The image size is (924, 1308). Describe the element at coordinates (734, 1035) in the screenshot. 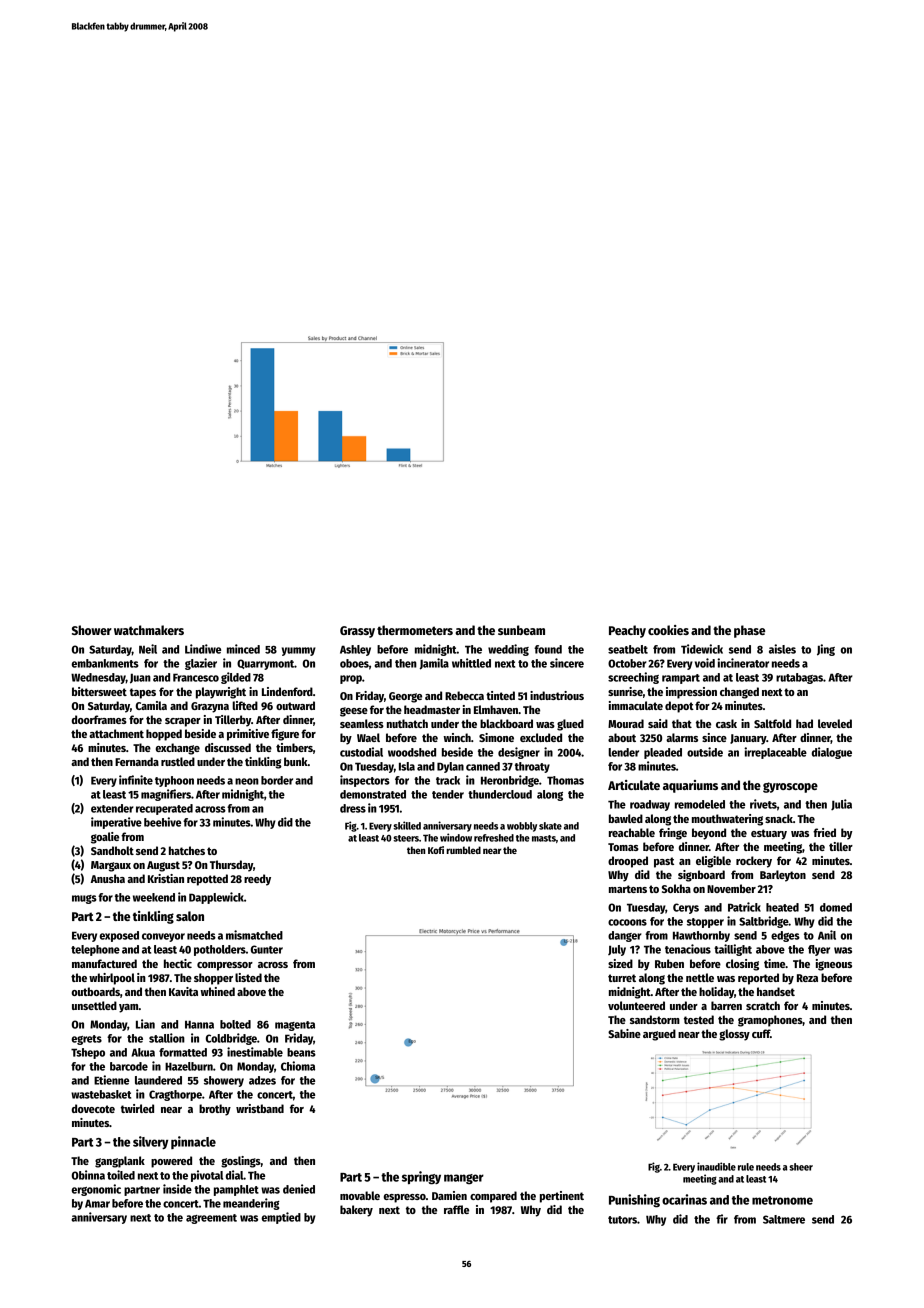

I see `glossy` at that location.
